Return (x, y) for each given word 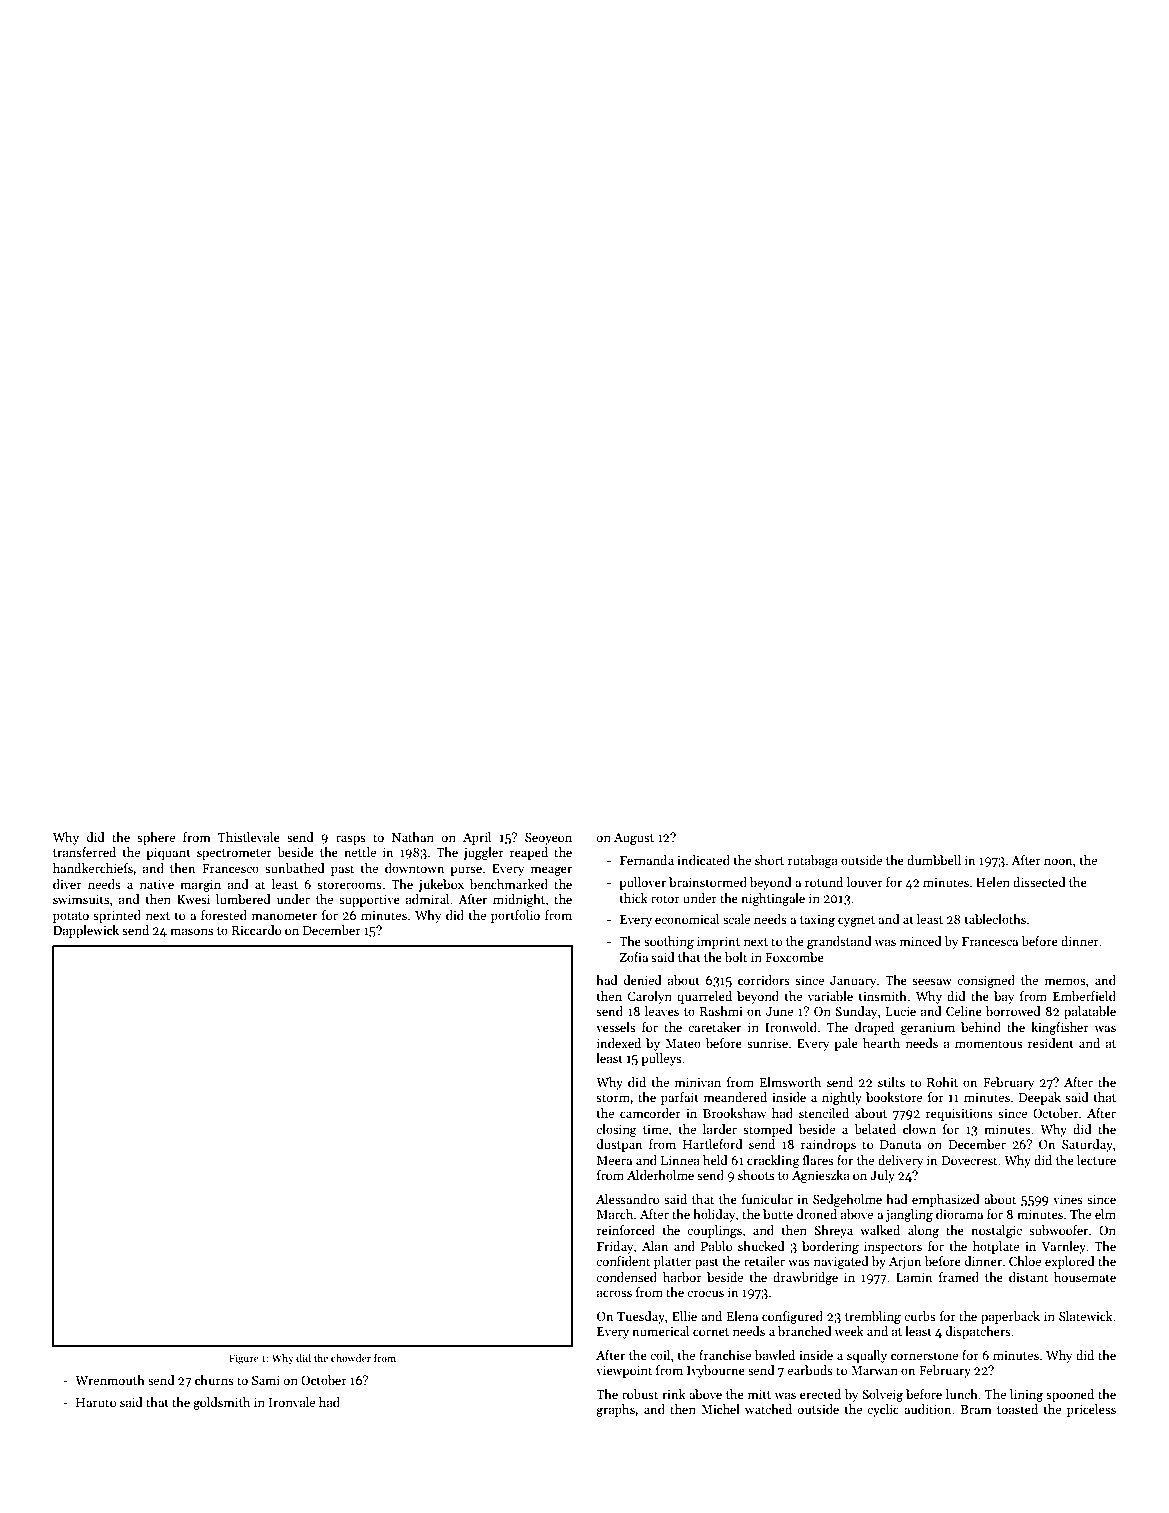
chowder (351, 1358)
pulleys (661, 1059)
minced (921, 941)
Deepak (1040, 1098)
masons (191, 931)
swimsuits (81, 899)
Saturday (1087, 1145)
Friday (615, 1247)
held (715, 1160)
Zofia (634, 957)
